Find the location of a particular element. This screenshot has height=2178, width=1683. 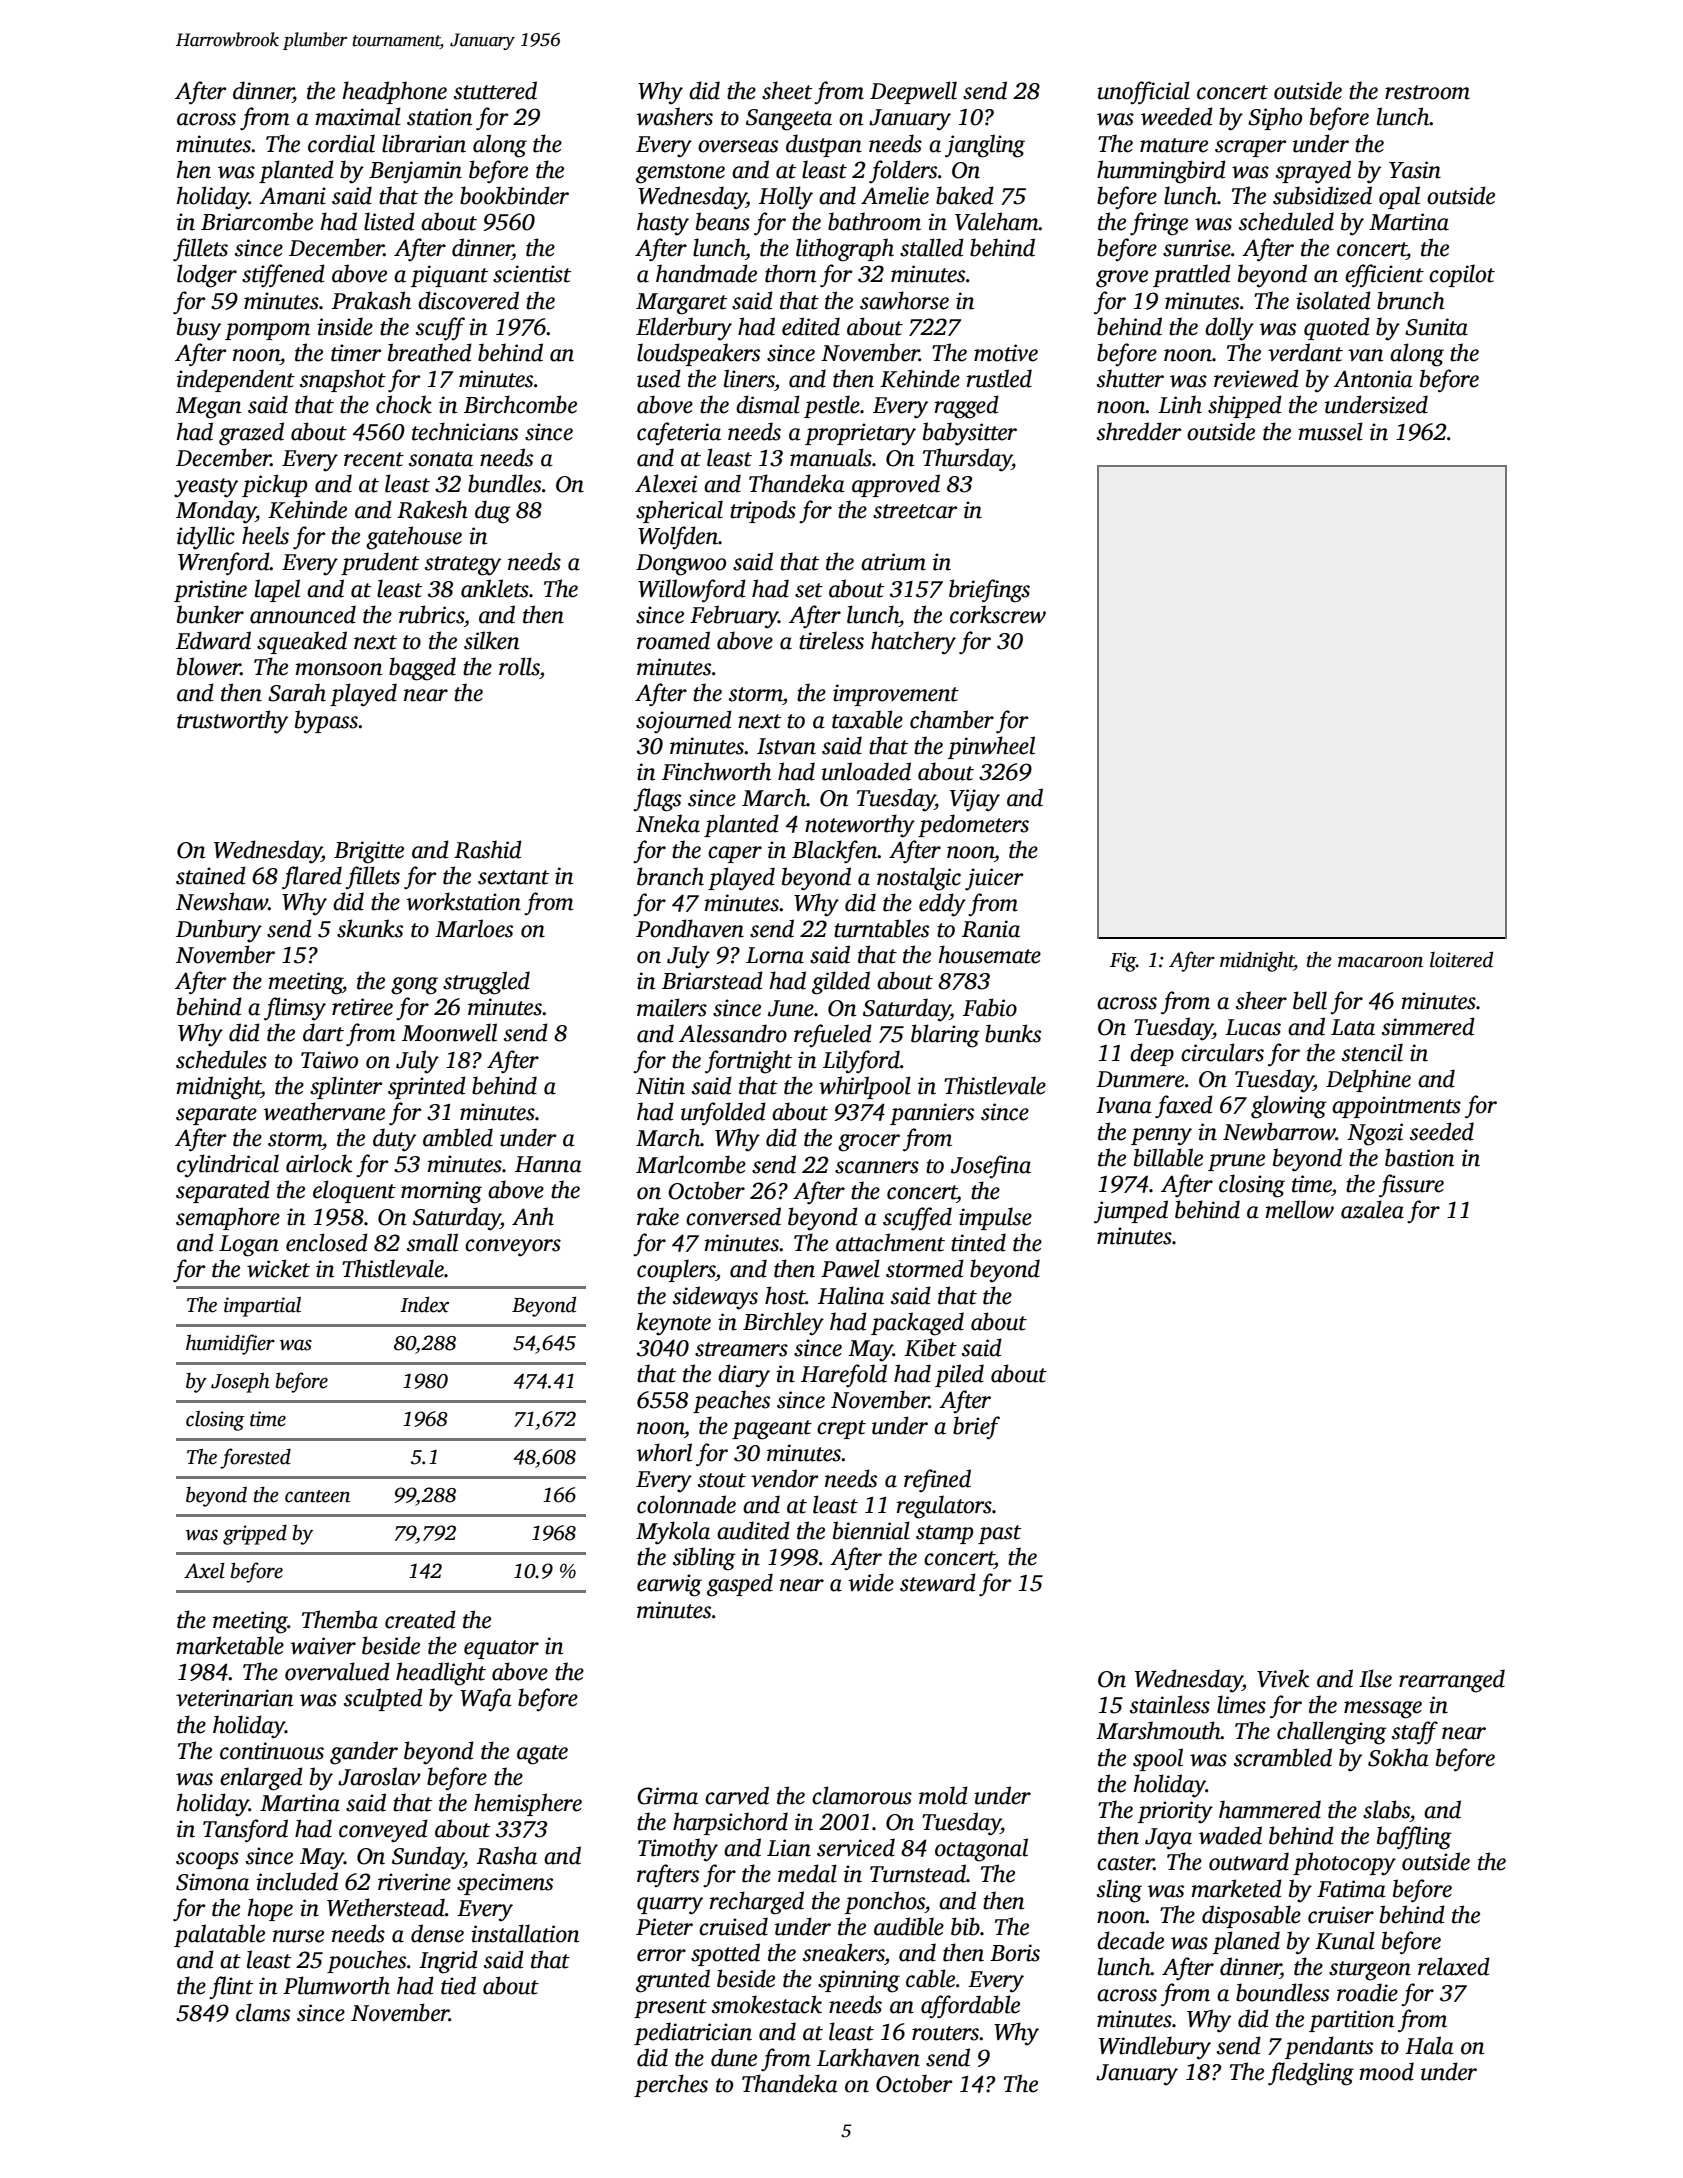

loitered is located at coordinates (1461, 959).
